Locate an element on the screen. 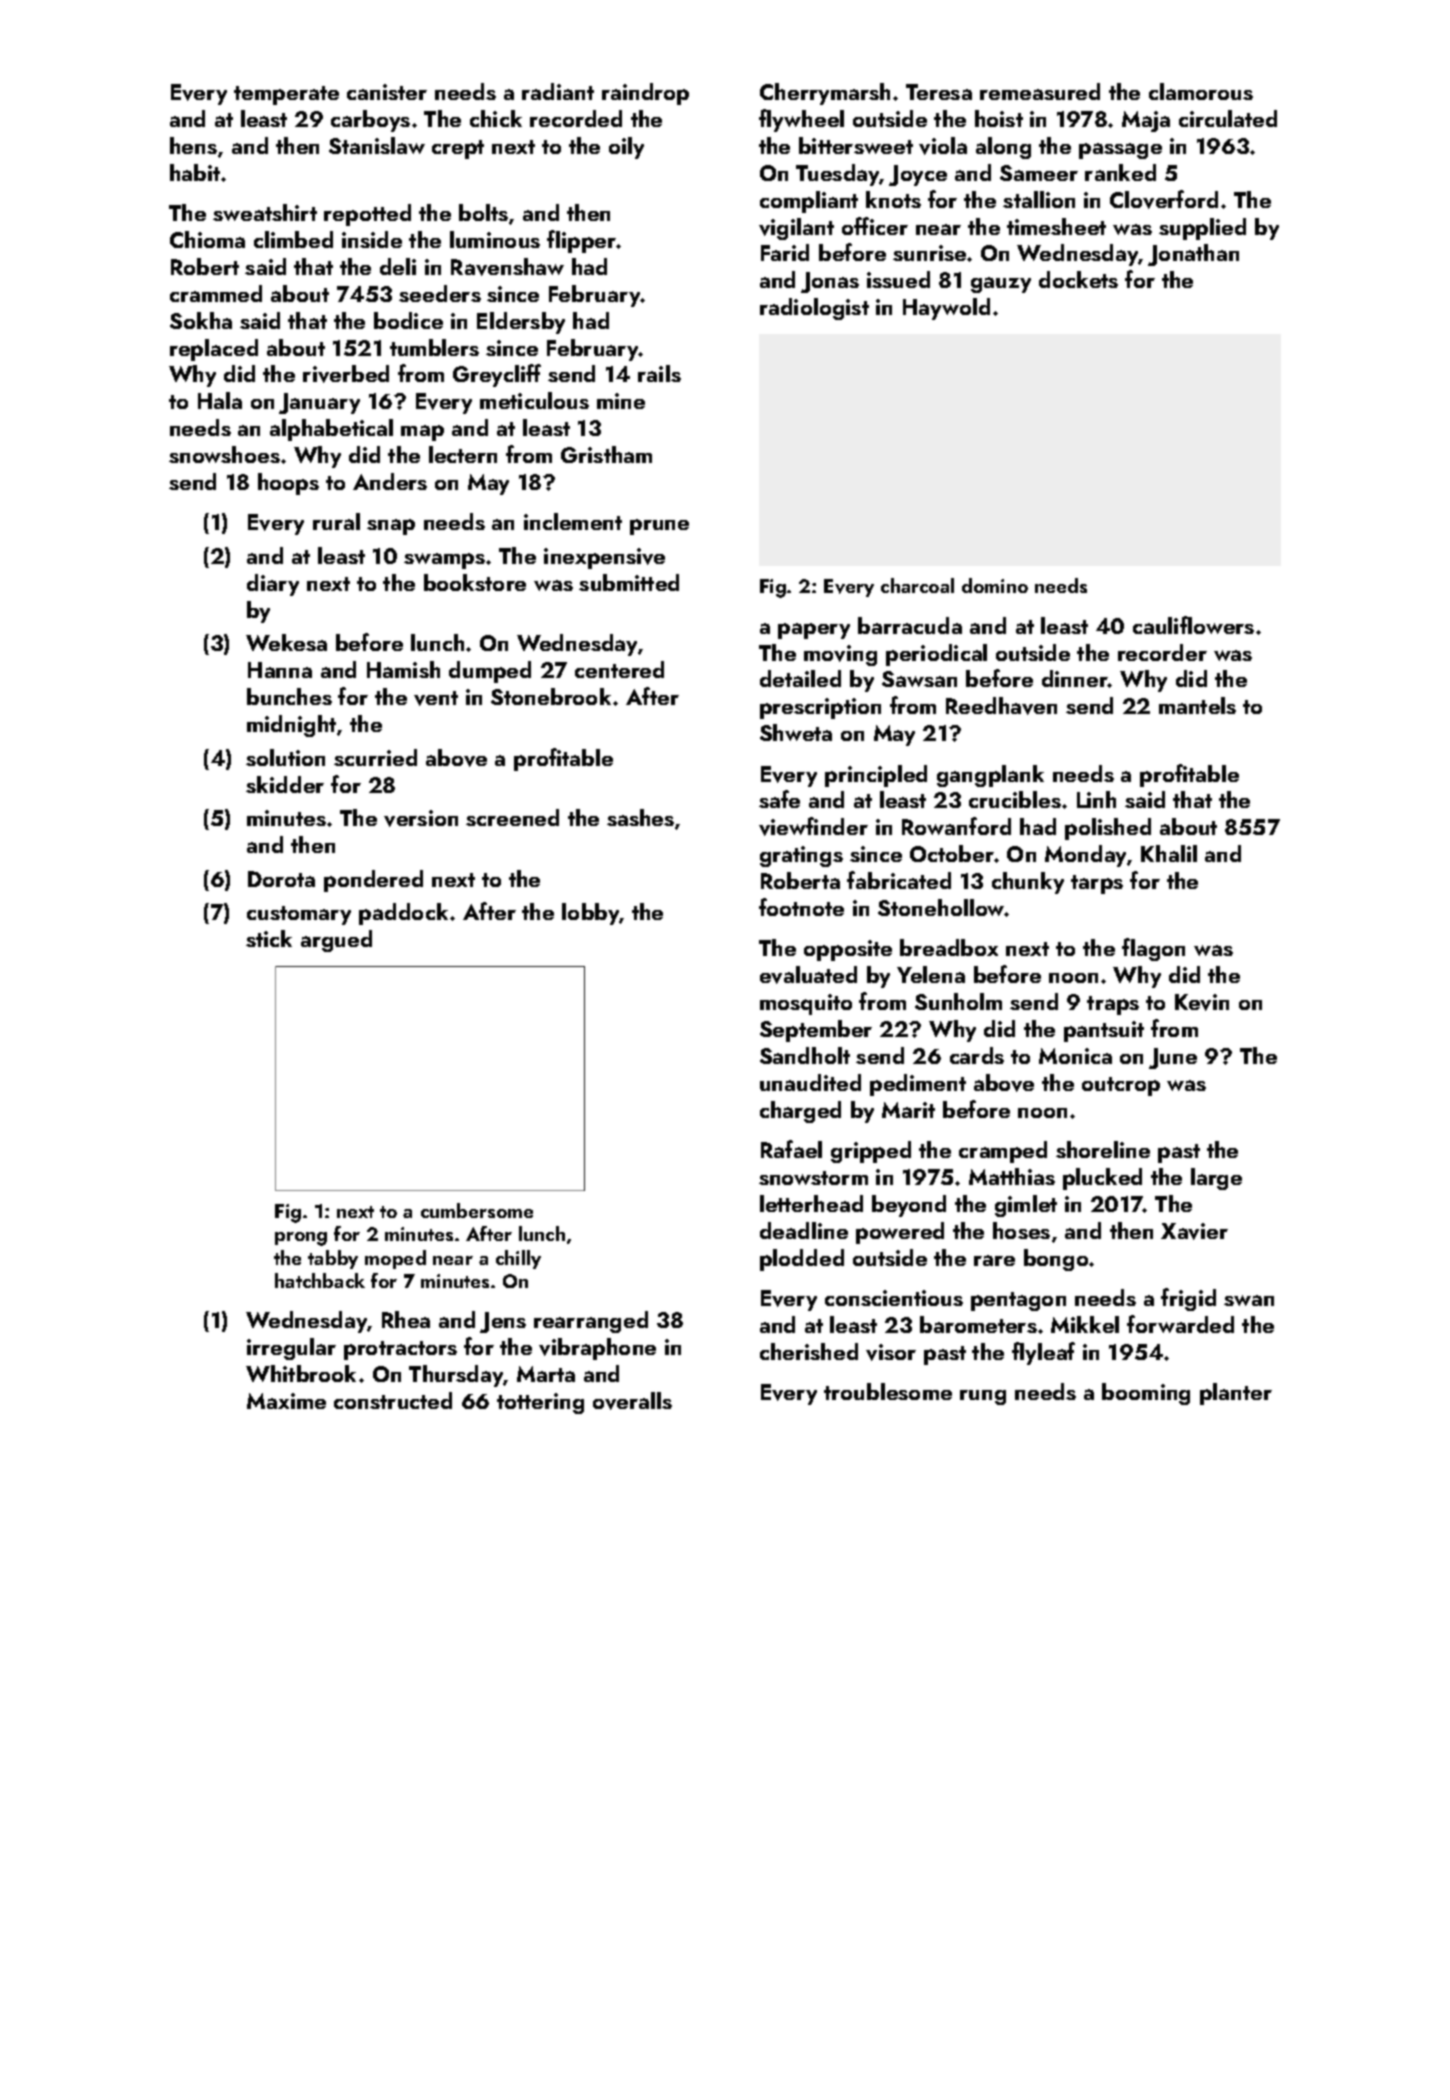 The width and height of the screenshot is (1450, 2100). Yelena is located at coordinates (931, 974).
